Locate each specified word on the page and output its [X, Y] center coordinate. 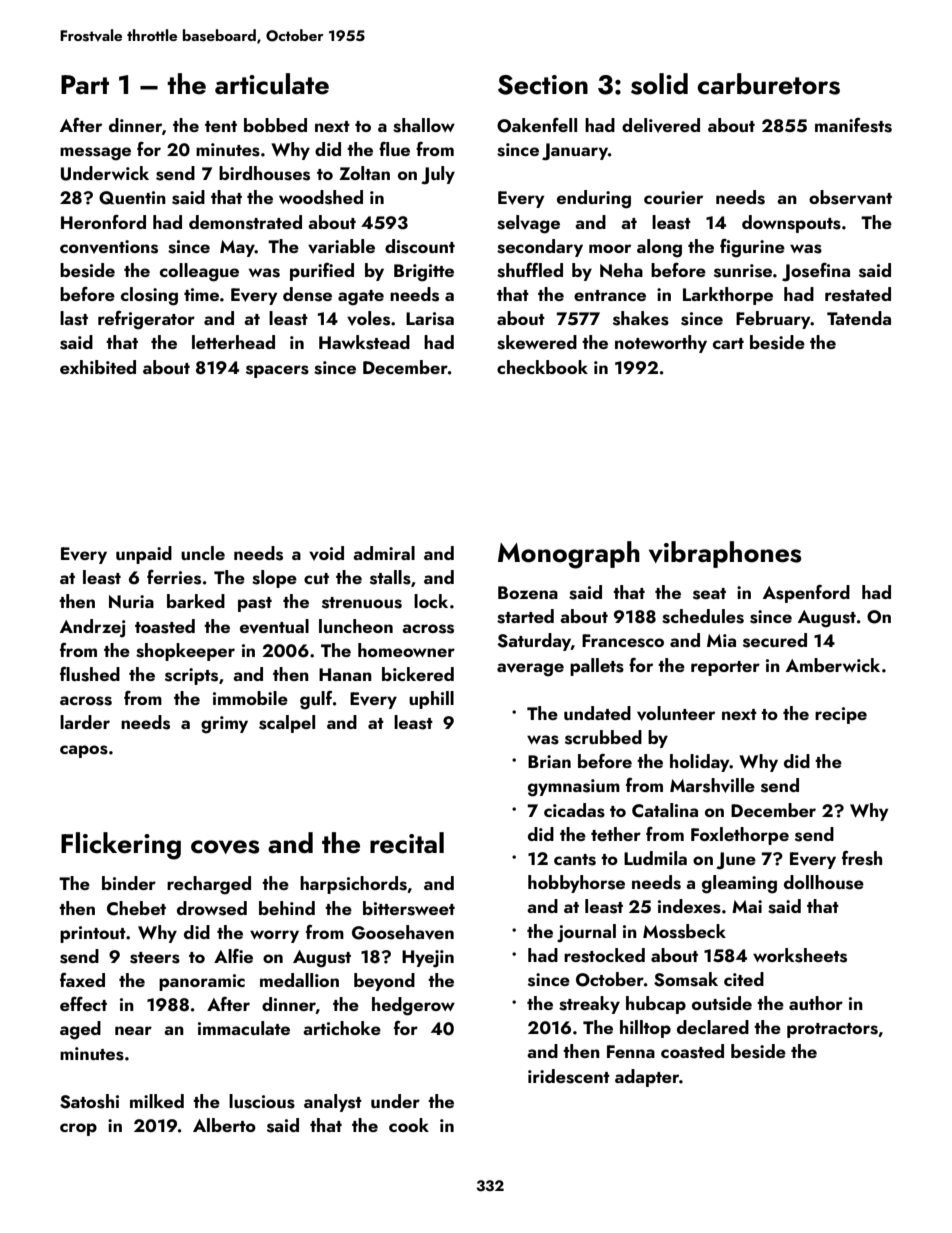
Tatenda [859, 318]
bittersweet [409, 908]
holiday [700, 763]
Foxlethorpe [740, 836]
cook [409, 1125]
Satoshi [89, 1101]
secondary [540, 248]
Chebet [136, 908]
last [74, 318]
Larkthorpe [728, 296]
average [530, 670]
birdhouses [264, 173]
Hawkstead [364, 342]
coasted [692, 1051]
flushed [90, 674]
